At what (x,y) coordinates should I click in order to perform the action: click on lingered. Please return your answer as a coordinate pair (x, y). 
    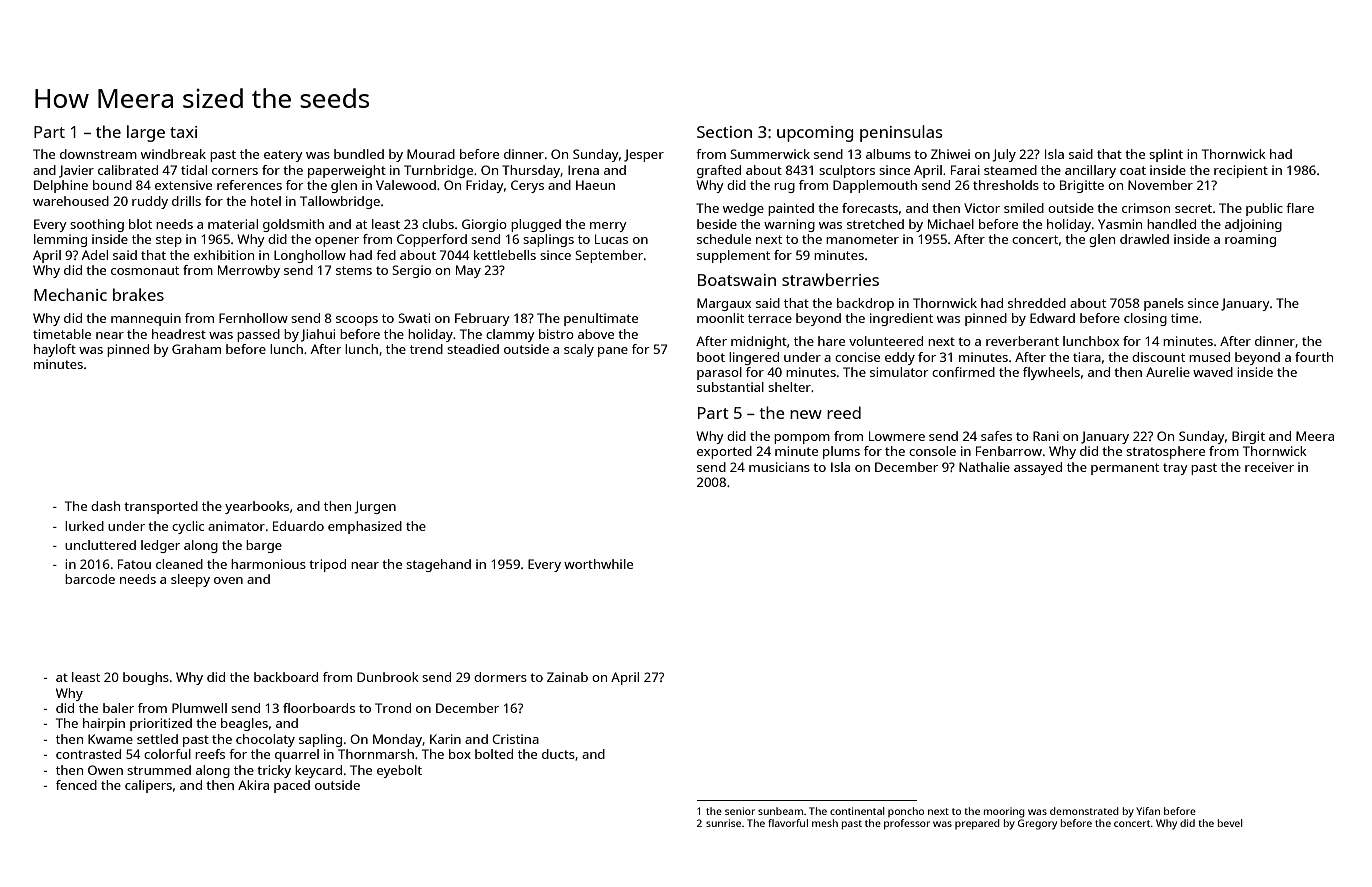
    Looking at the image, I should click on (754, 358).
